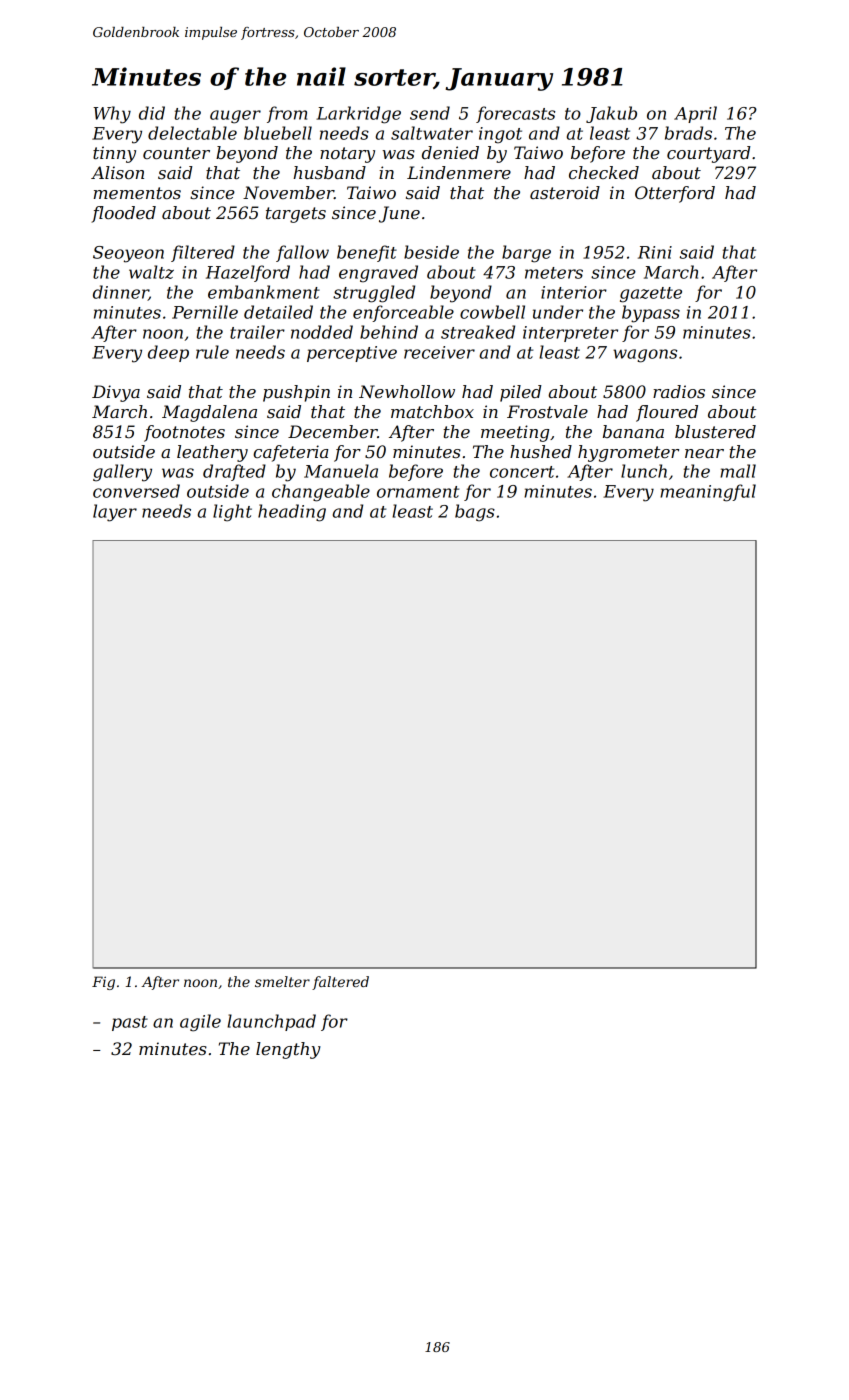  Describe the element at coordinates (644, 471) in the image. I see `lunch` at that location.
